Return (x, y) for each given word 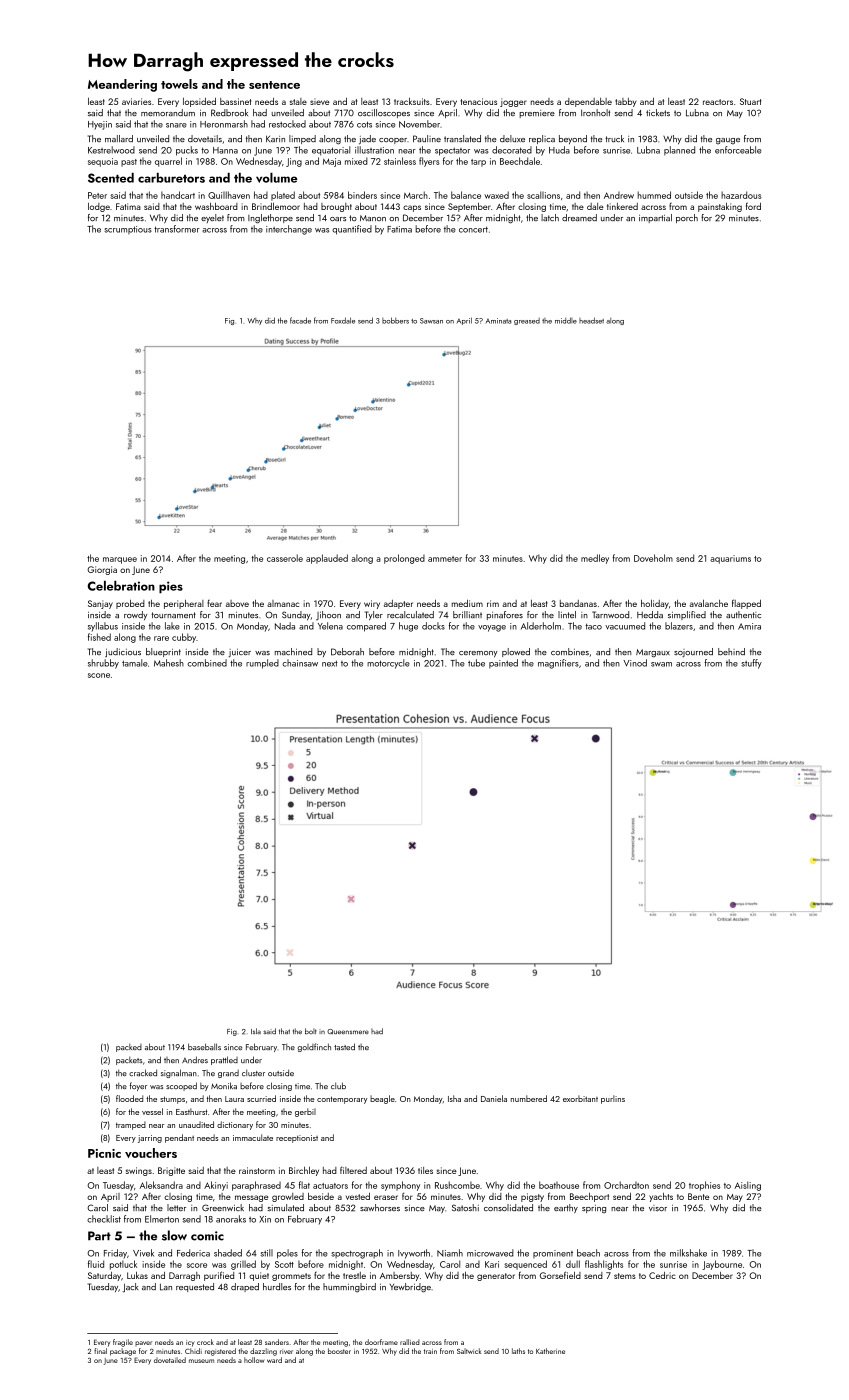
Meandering (122, 85)
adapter (398, 604)
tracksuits (412, 101)
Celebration (121, 586)
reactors (718, 102)
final (100, 1351)
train (430, 1351)
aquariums (730, 559)
